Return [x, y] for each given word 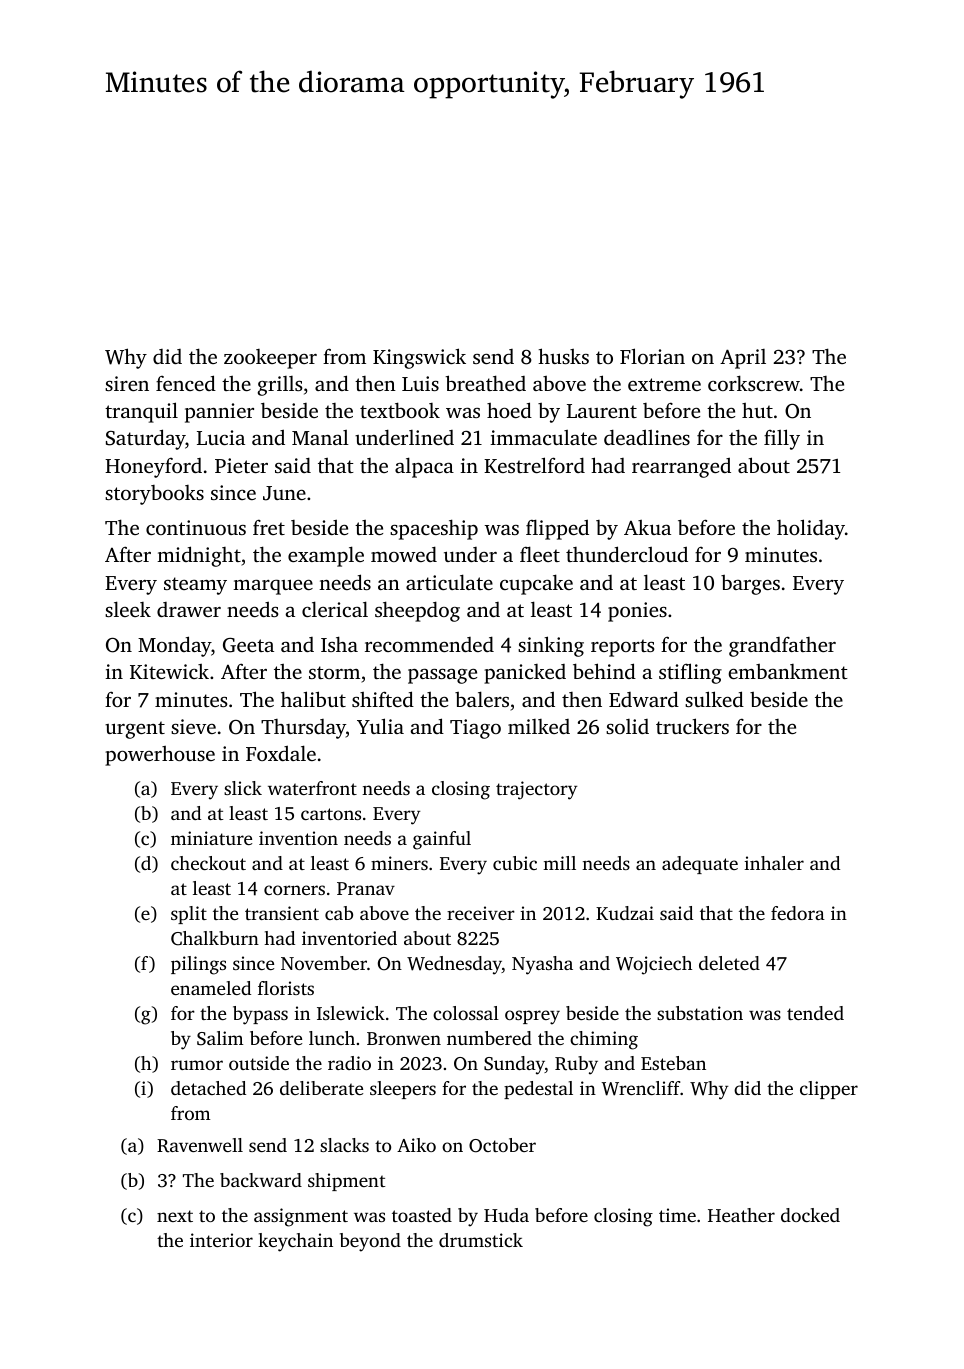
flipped [557, 529]
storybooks [154, 495]
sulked [714, 699]
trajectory [536, 790]
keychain [295, 1242]
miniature [211, 838]
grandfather [782, 647]
